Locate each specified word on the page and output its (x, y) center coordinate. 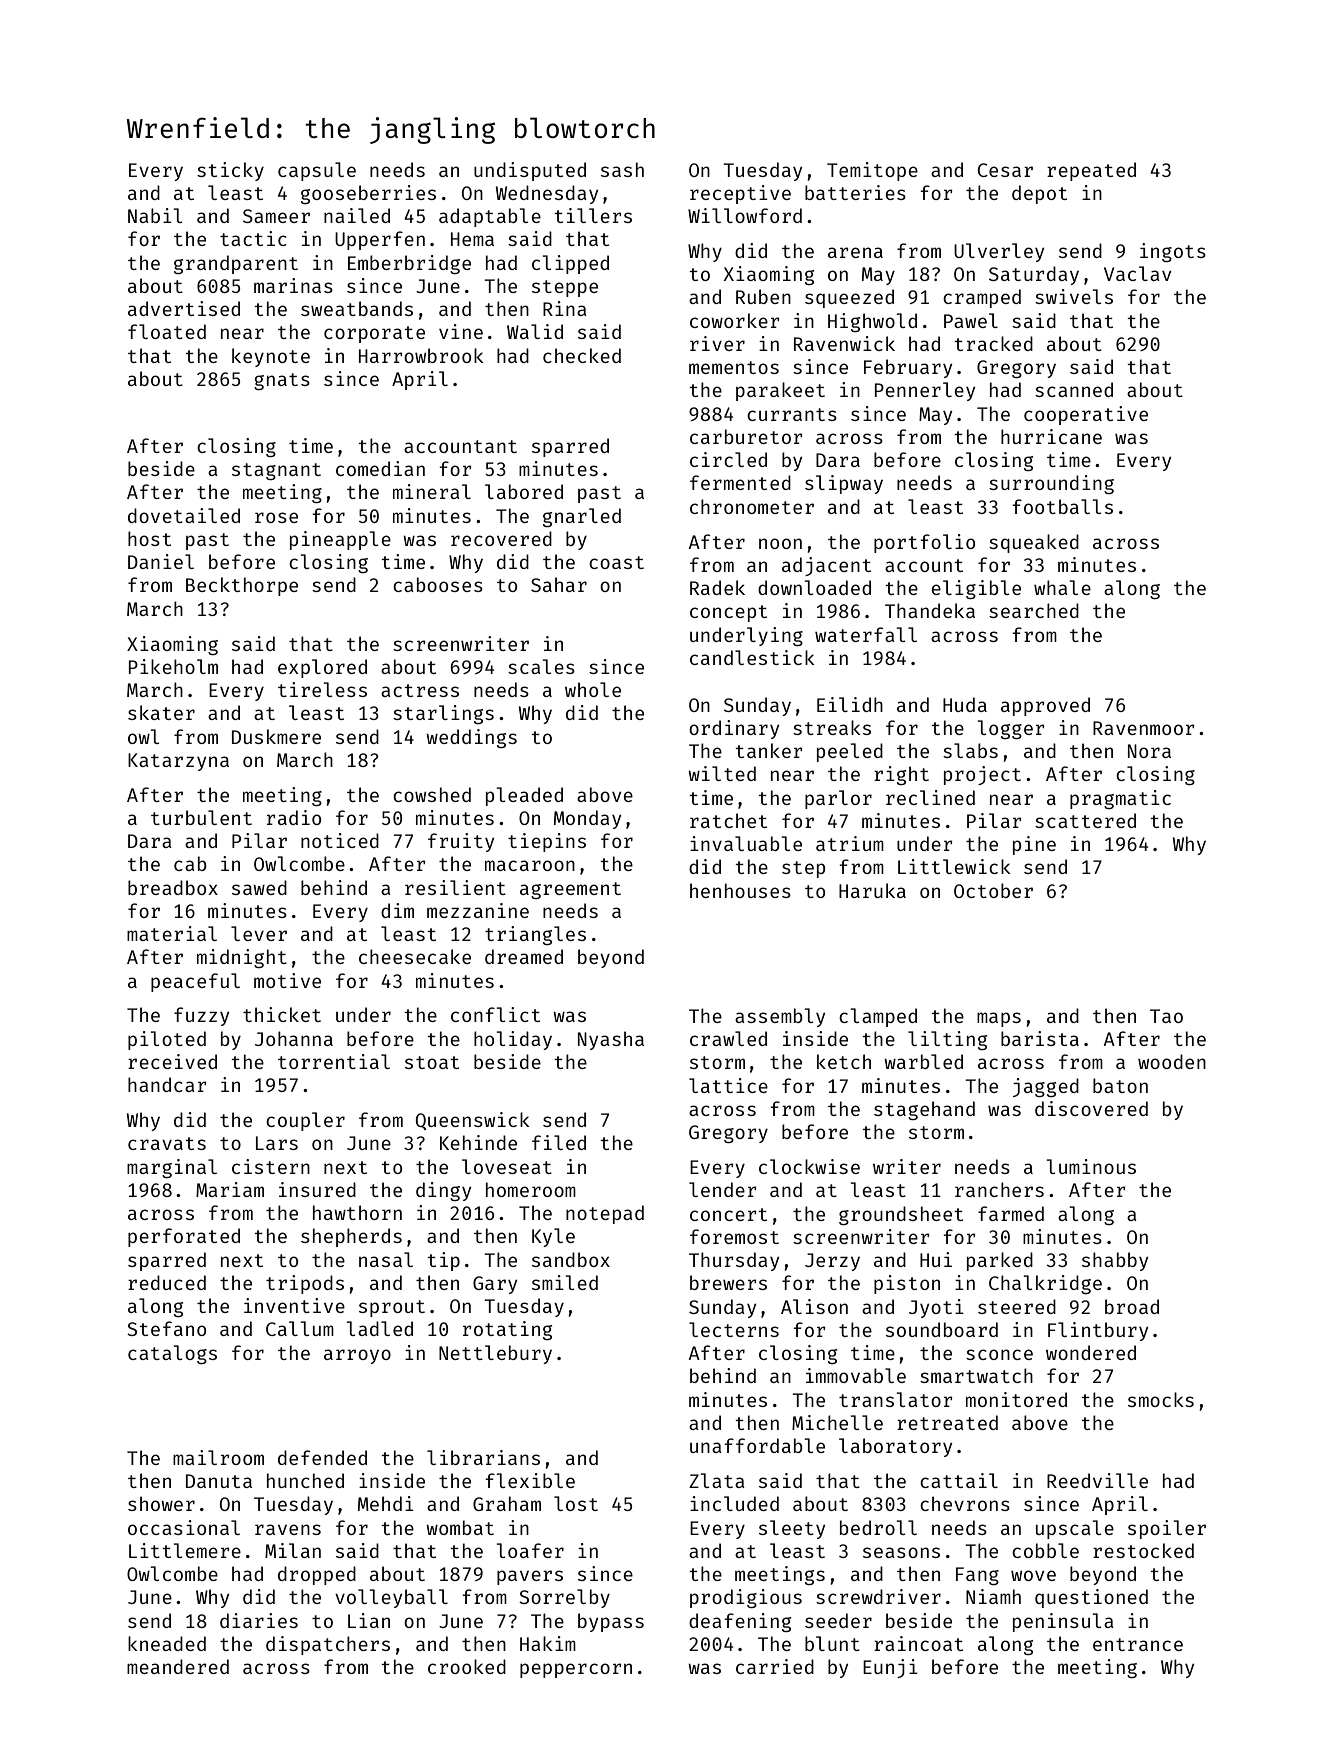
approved (1045, 706)
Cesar (1005, 170)
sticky (230, 171)
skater (161, 712)
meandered (178, 1666)
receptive (740, 194)
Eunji (890, 1668)
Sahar (559, 584)
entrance (1138, 1644)
